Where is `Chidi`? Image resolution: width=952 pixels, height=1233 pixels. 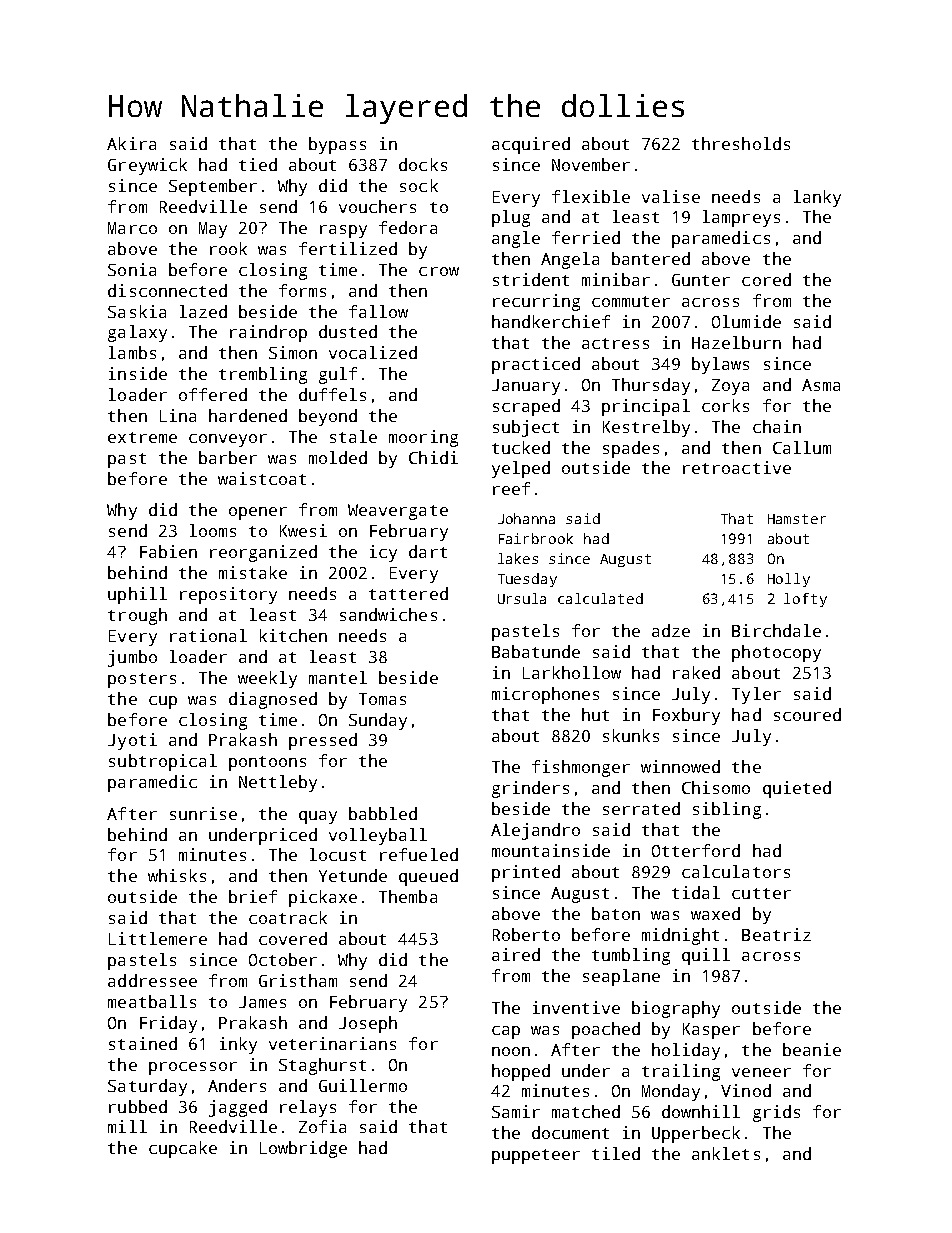 Chidi is located at coordinates (433, 457).
